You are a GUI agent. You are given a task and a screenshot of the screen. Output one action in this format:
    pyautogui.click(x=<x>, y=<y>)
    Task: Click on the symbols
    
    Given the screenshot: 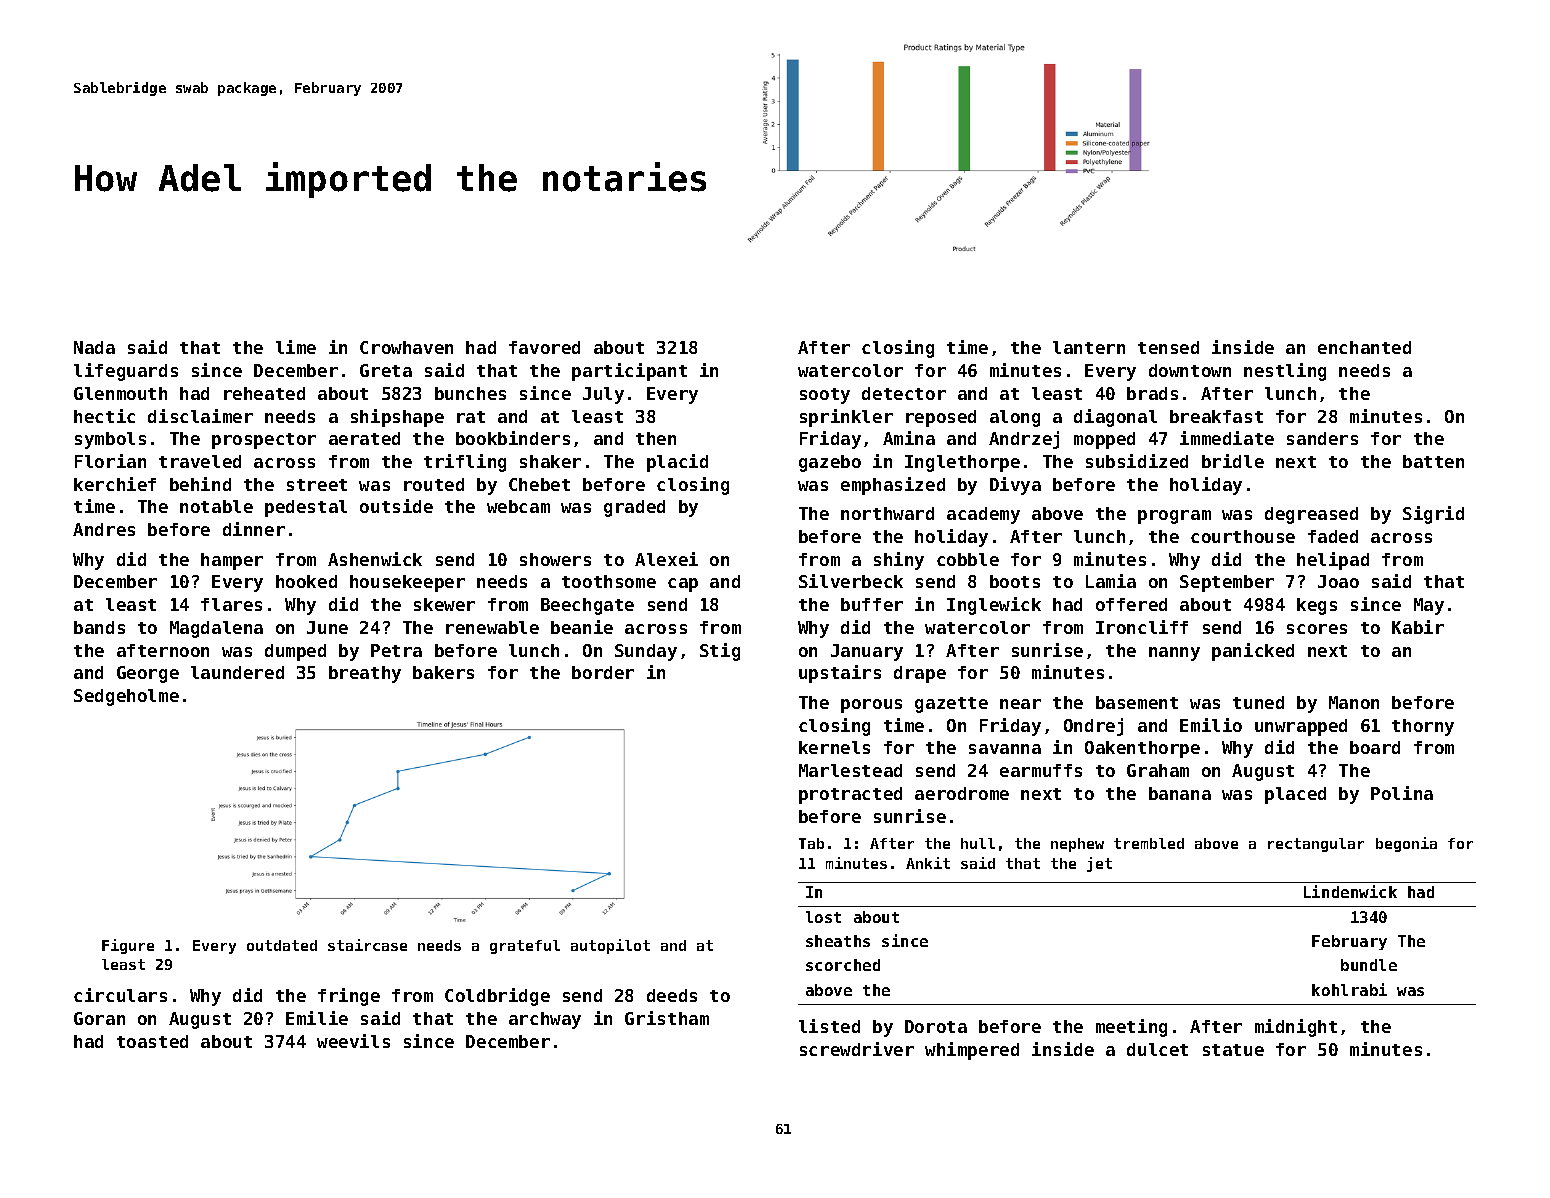 What is the action you would take?
    pyautogui.click(x=110, y=440)
